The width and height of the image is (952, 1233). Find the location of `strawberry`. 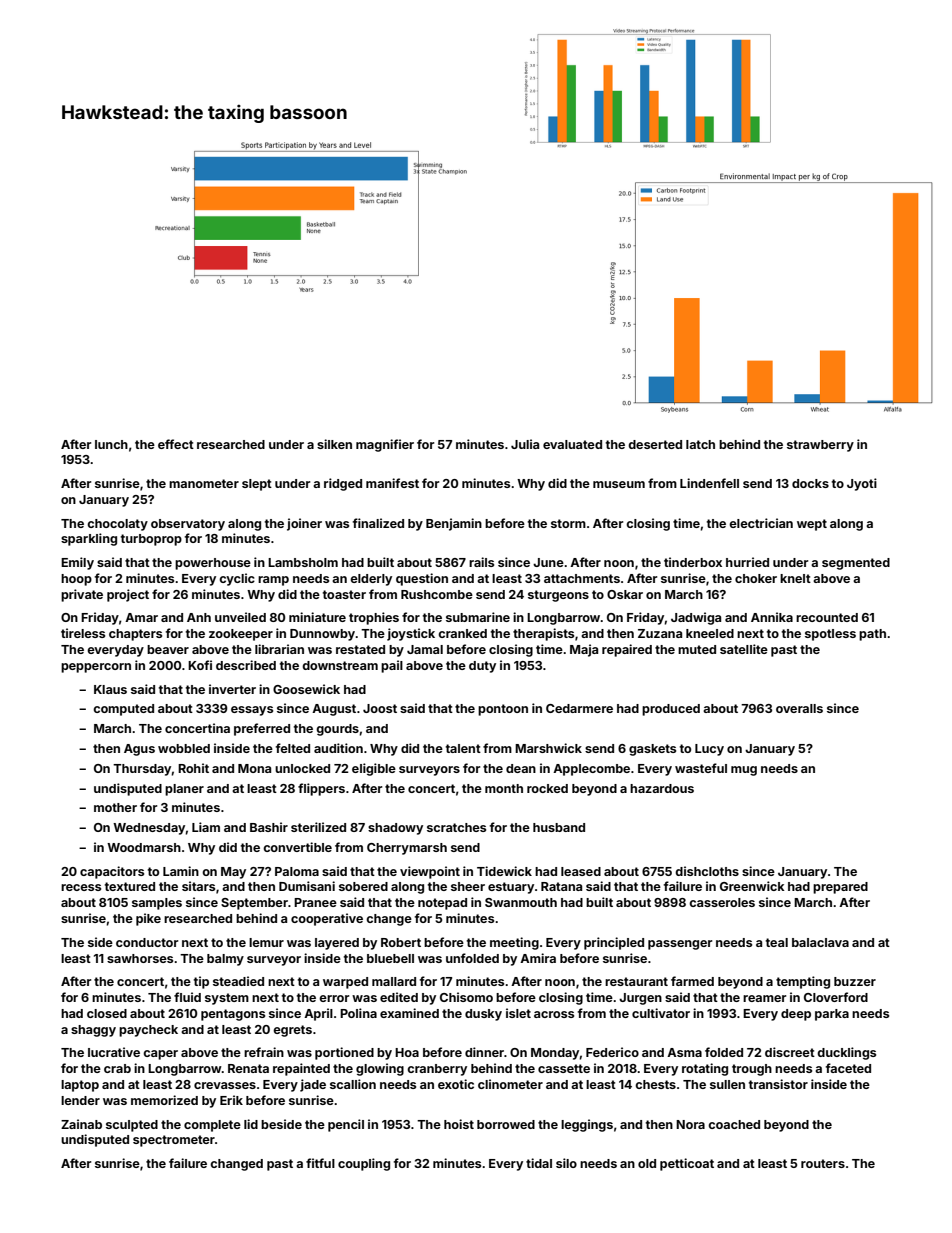

strawberry is located at coordinates (820, 446).
